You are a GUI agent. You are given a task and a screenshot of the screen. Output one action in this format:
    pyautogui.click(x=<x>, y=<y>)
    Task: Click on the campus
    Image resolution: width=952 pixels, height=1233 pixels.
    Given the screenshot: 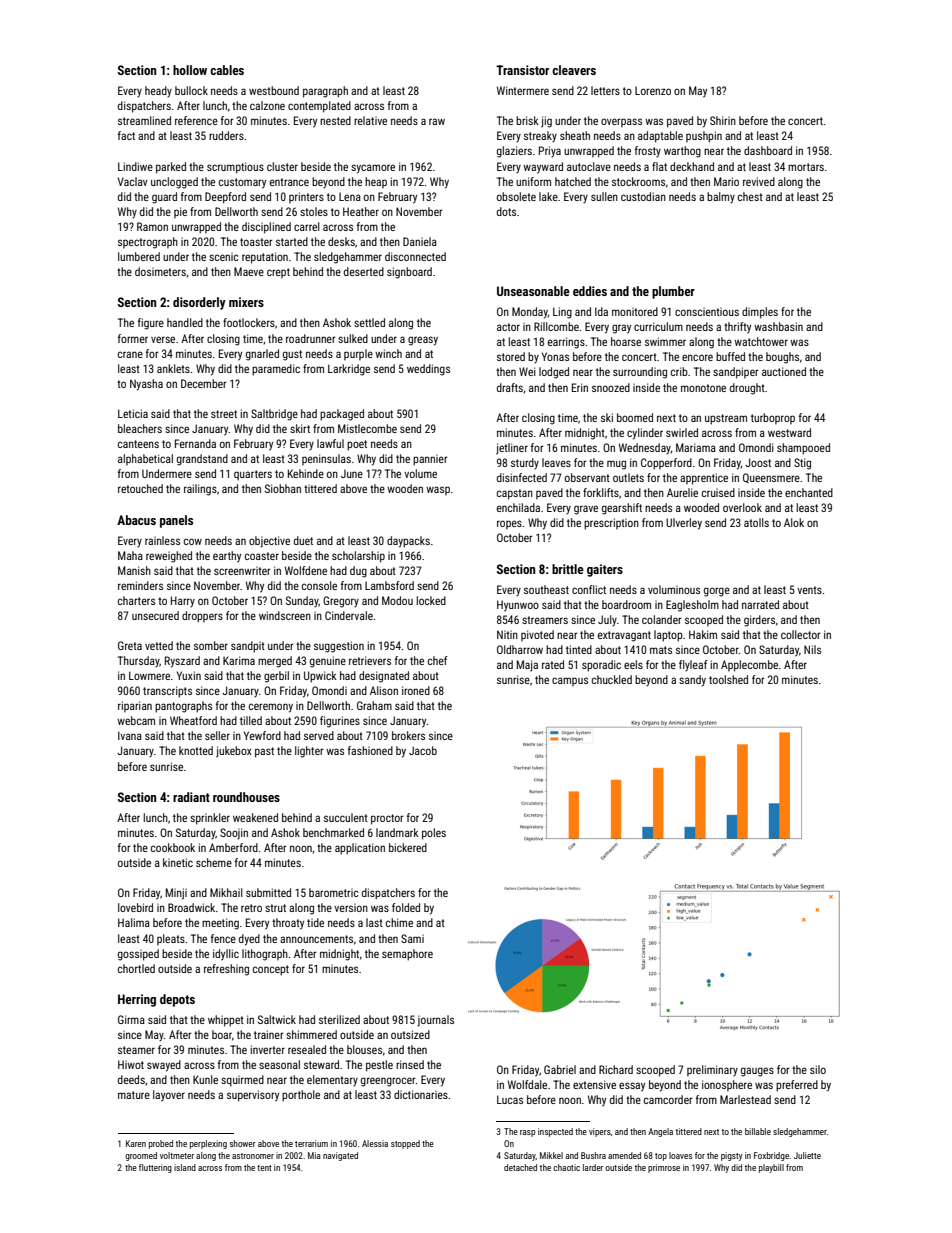 What is the action you would take?
    pyautogui.click(x=570, y=681)
